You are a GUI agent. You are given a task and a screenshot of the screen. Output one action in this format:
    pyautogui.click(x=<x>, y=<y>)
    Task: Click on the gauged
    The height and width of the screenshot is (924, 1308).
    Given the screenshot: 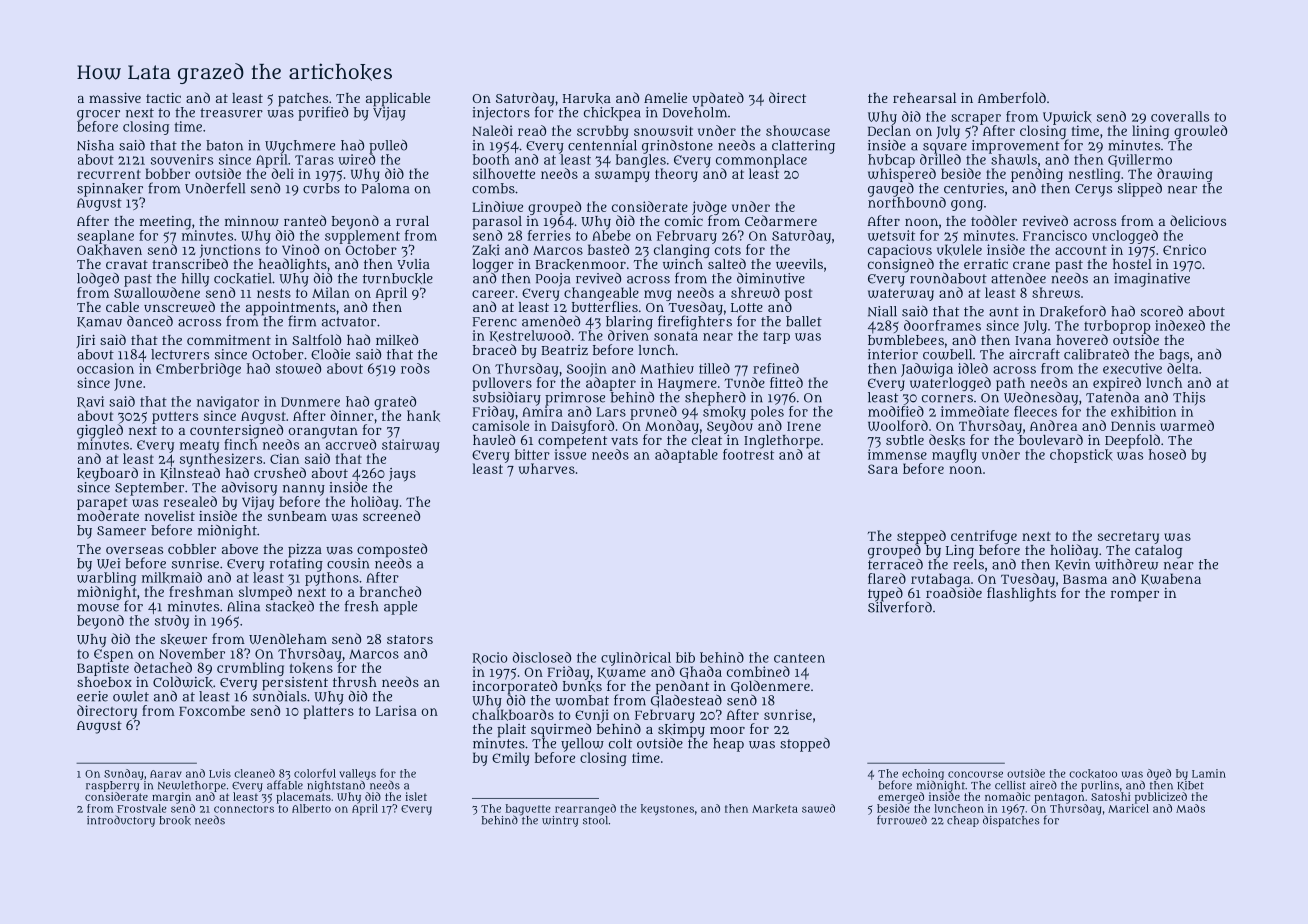 What is the action you would take?
    pyautogui.click(x=891, y=190)
